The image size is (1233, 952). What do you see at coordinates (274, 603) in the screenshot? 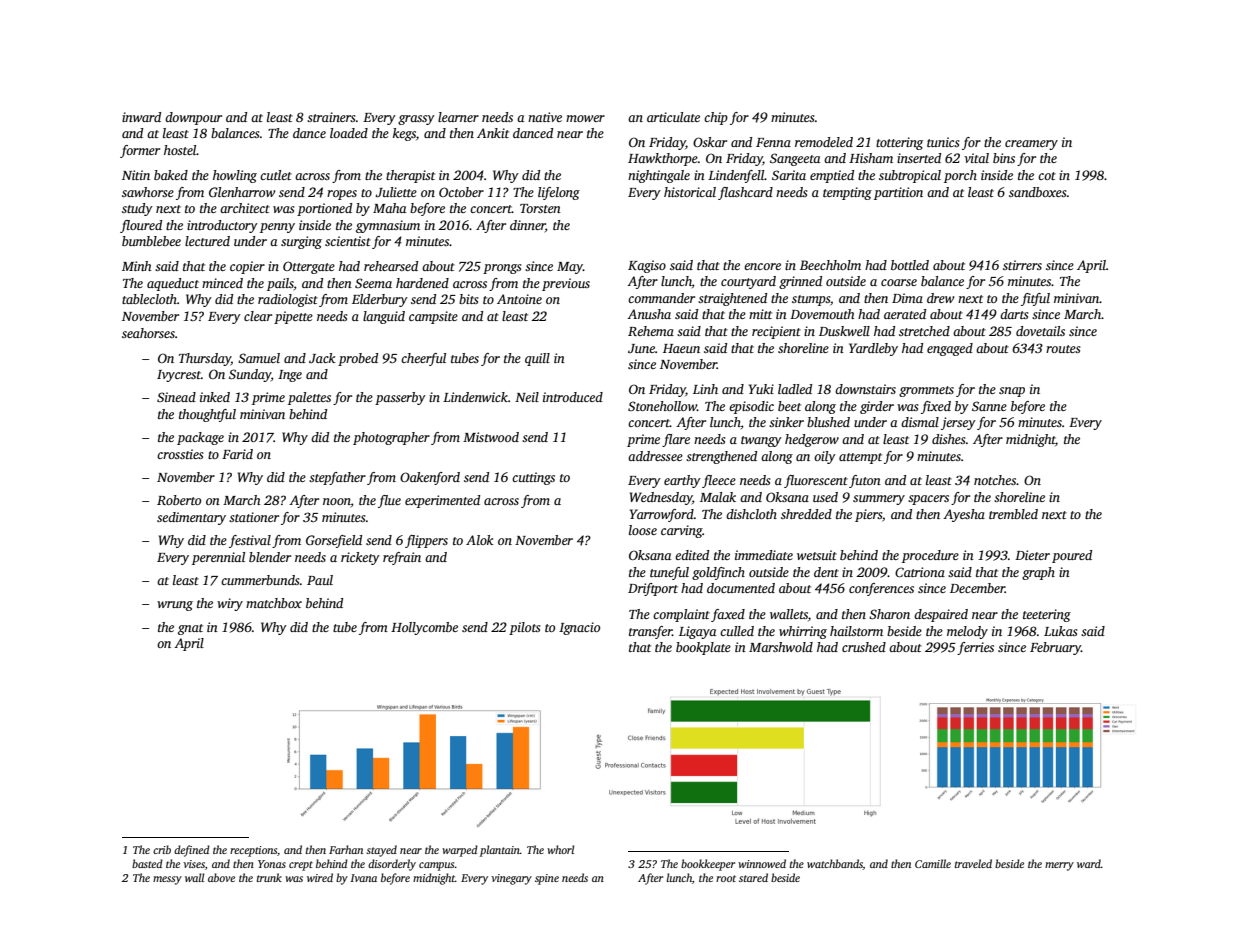
I see `matchbox` at bounding box center [274, 603].
